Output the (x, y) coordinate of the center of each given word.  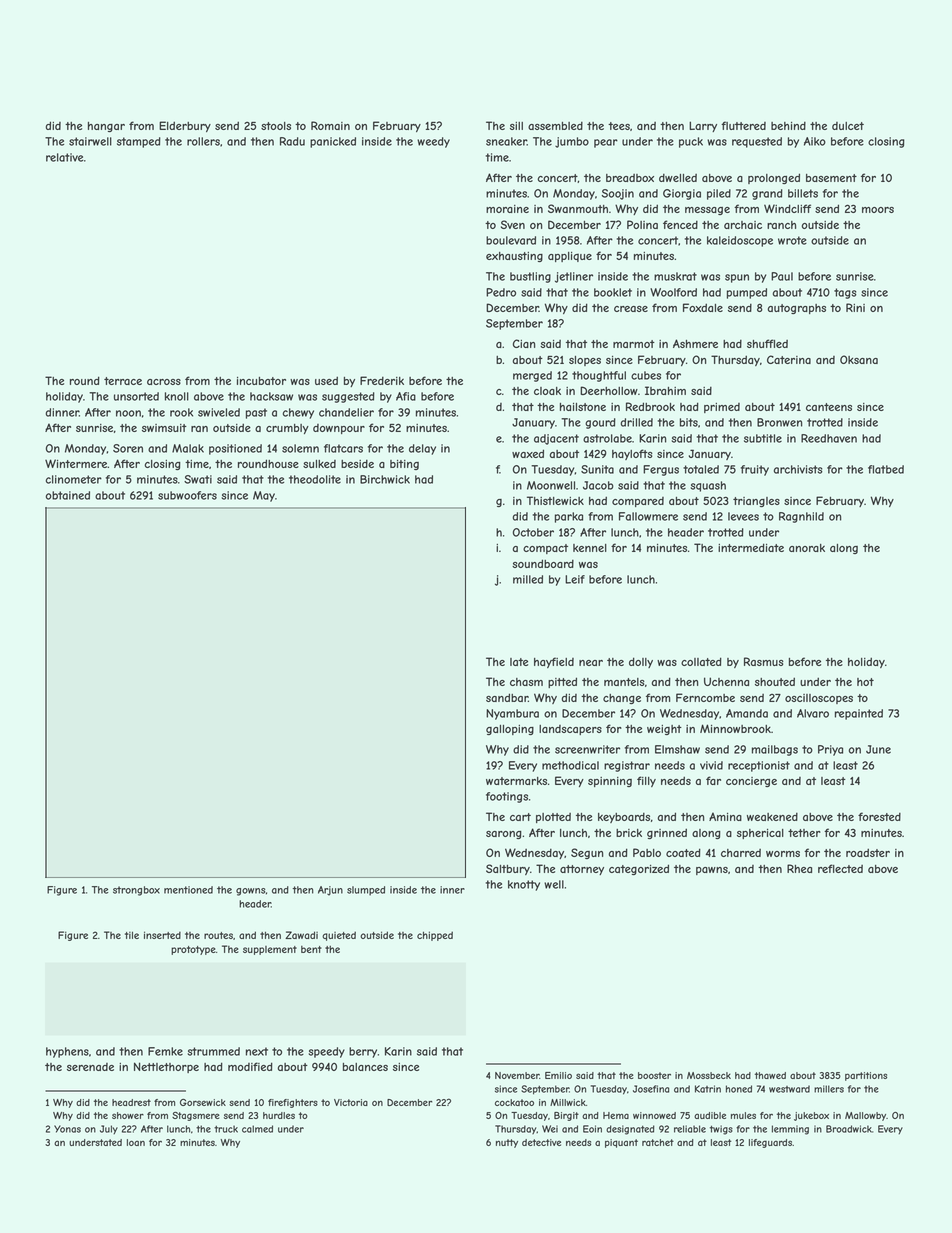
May (264, 496)
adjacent (556, 439)
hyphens (67, 1052)
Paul (782, 276)
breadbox (630, 178)
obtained (67, 495)
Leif (575, 579)
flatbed (886, 469)
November (517, 1075)
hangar (106, 127)
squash (708, 486)
